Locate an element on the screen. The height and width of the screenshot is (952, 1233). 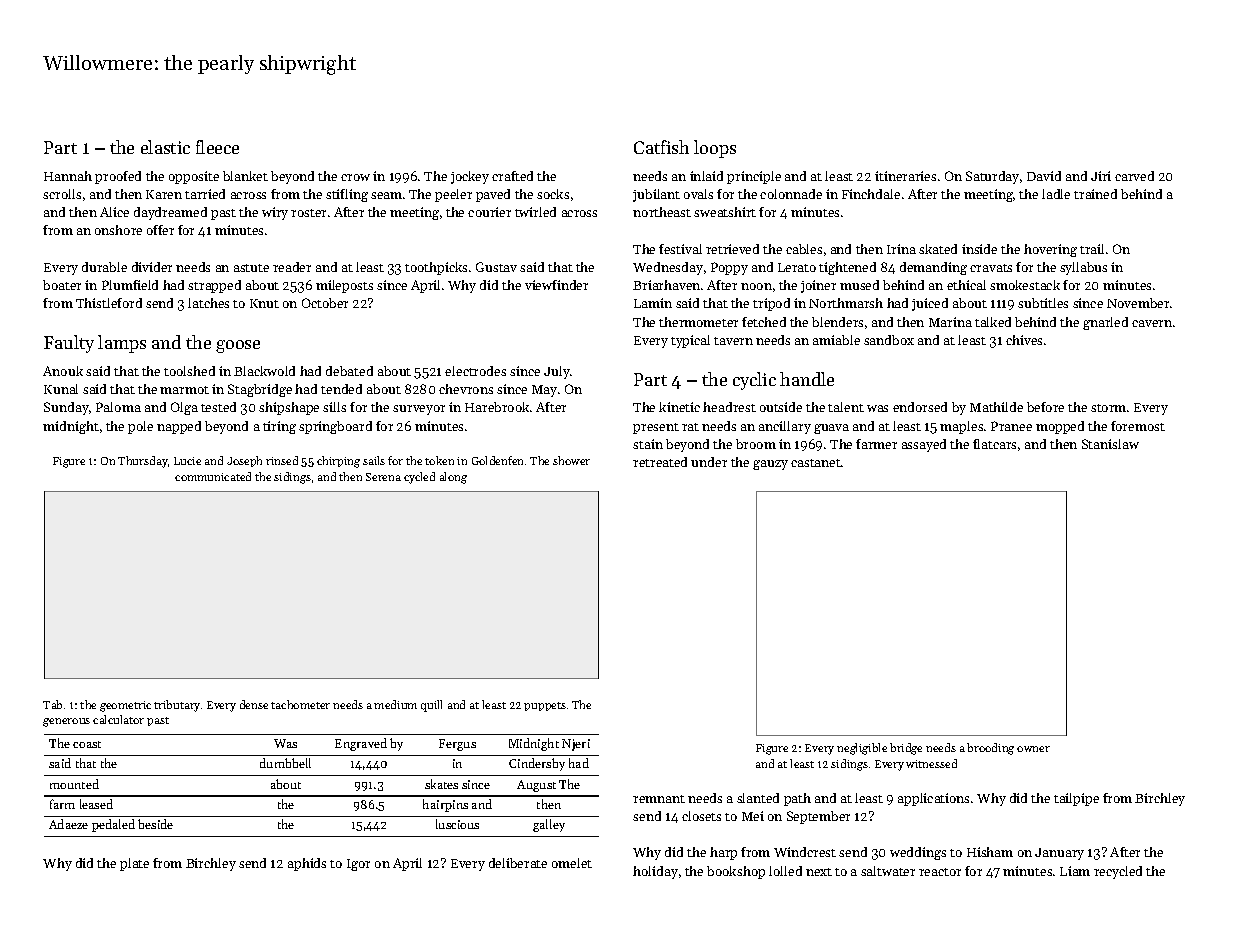
dense is located at coordinates (254, 704).
